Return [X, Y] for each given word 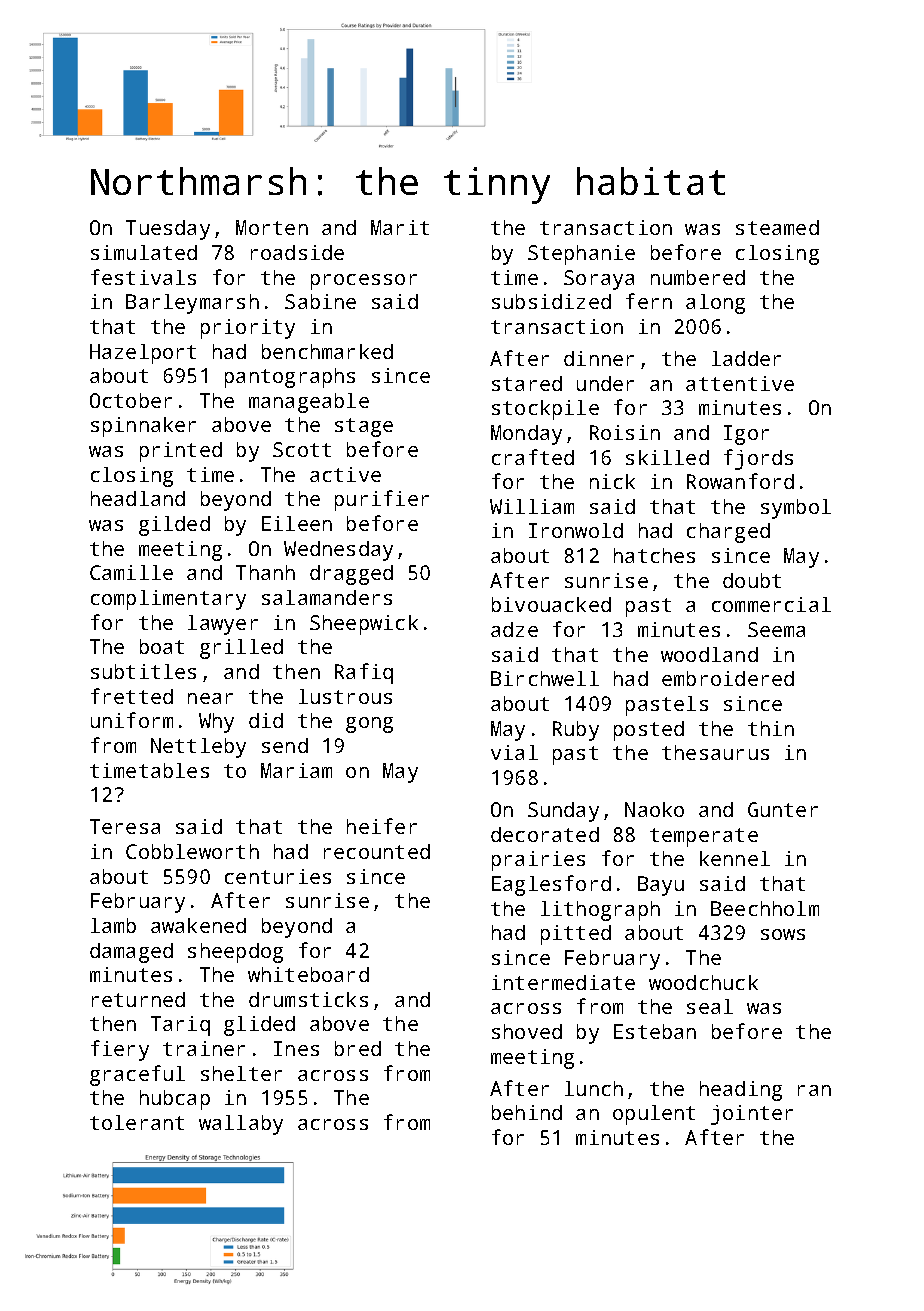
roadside [297, 252]
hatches [654, 555]
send [285, 745]
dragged [351, 575]
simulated [144, 252]
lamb [113, 925]
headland [138, 498]
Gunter [783, 809]
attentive [740, 383]
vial [514, 752]
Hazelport [143, 354]
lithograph [600, 911]
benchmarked [327, 351]
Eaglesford [551, 885]
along [715, 304]
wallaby [241, 1125]
